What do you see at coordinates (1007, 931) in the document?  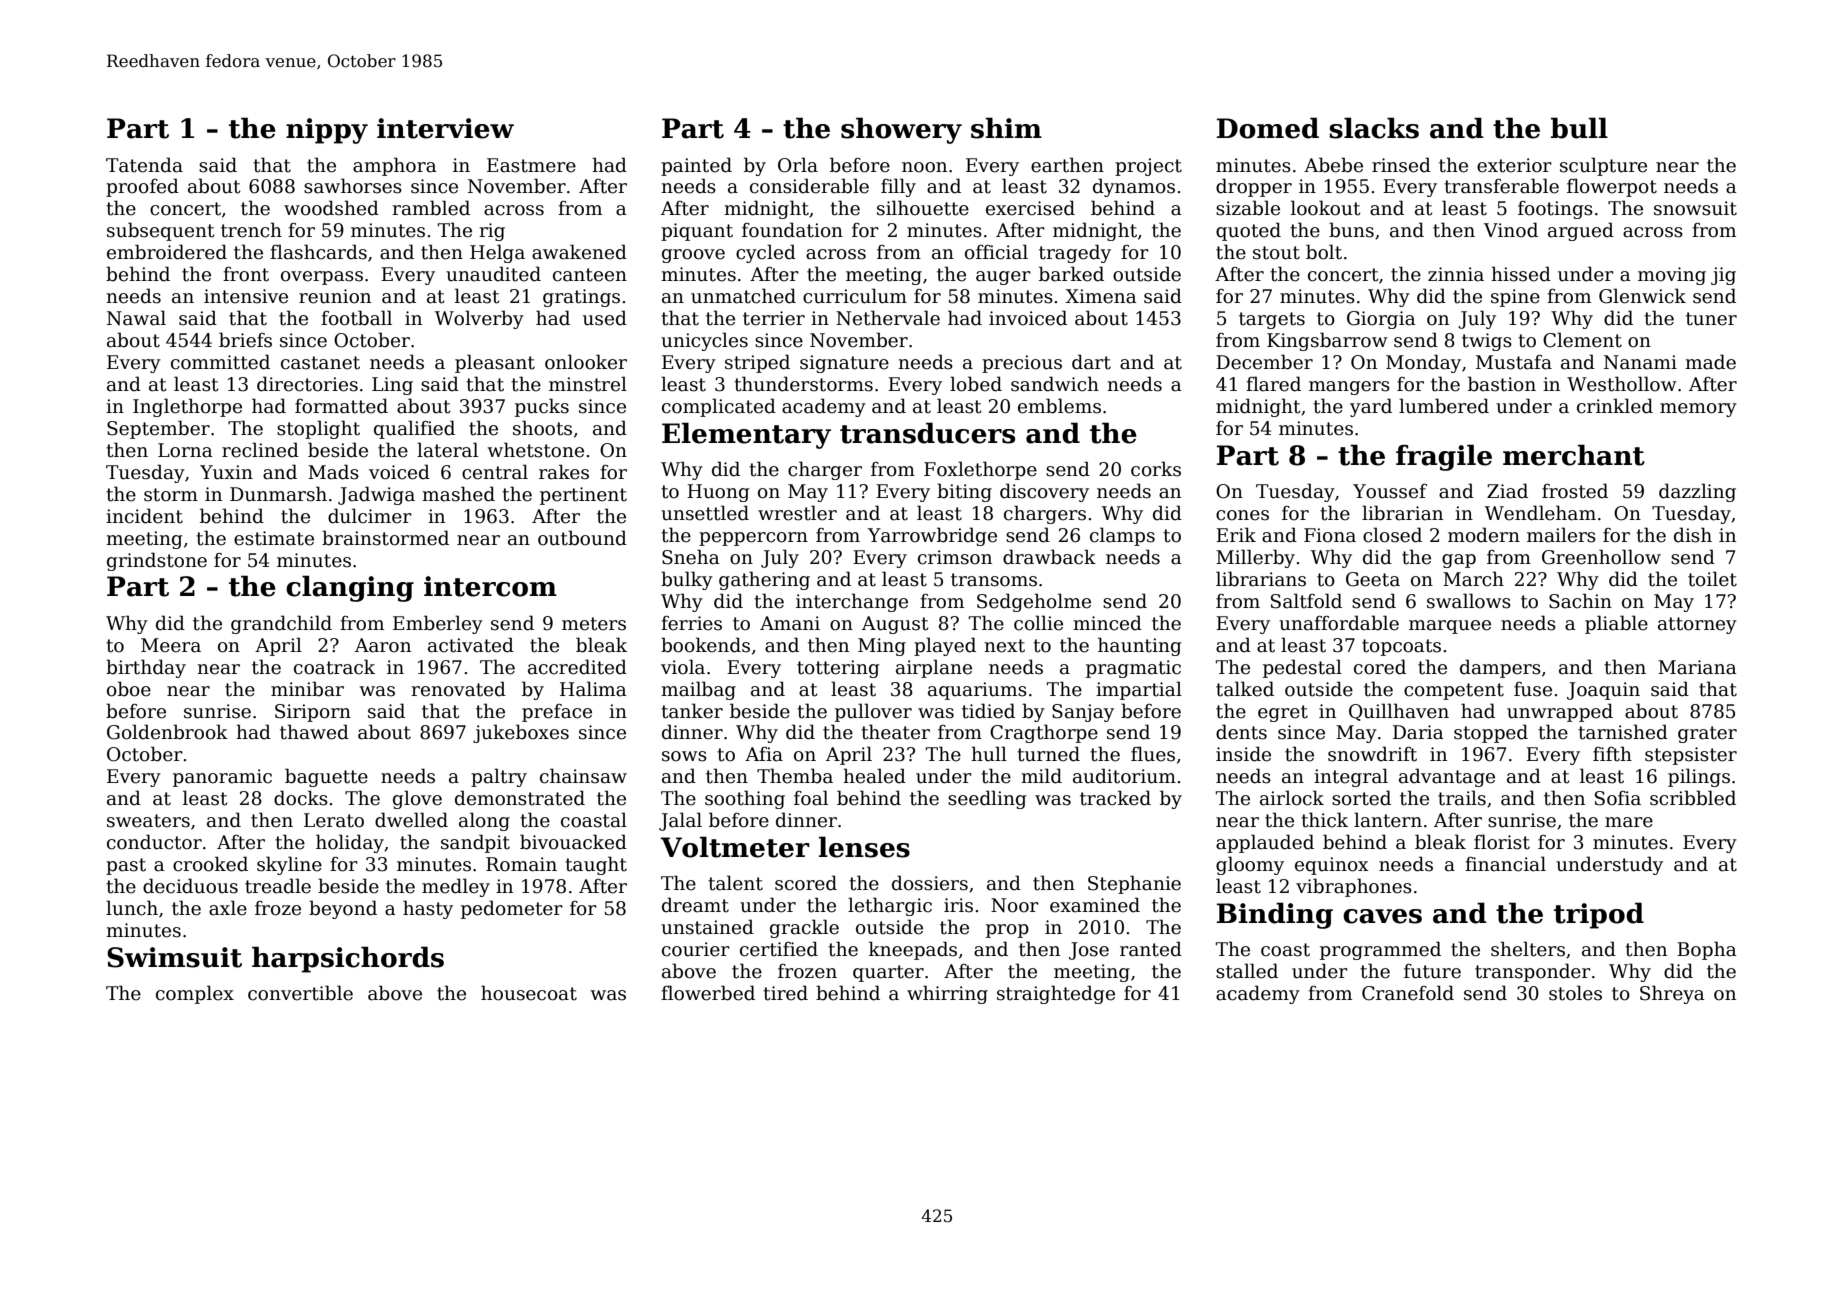 I see `prop` at bounding box center [1007, 931].
